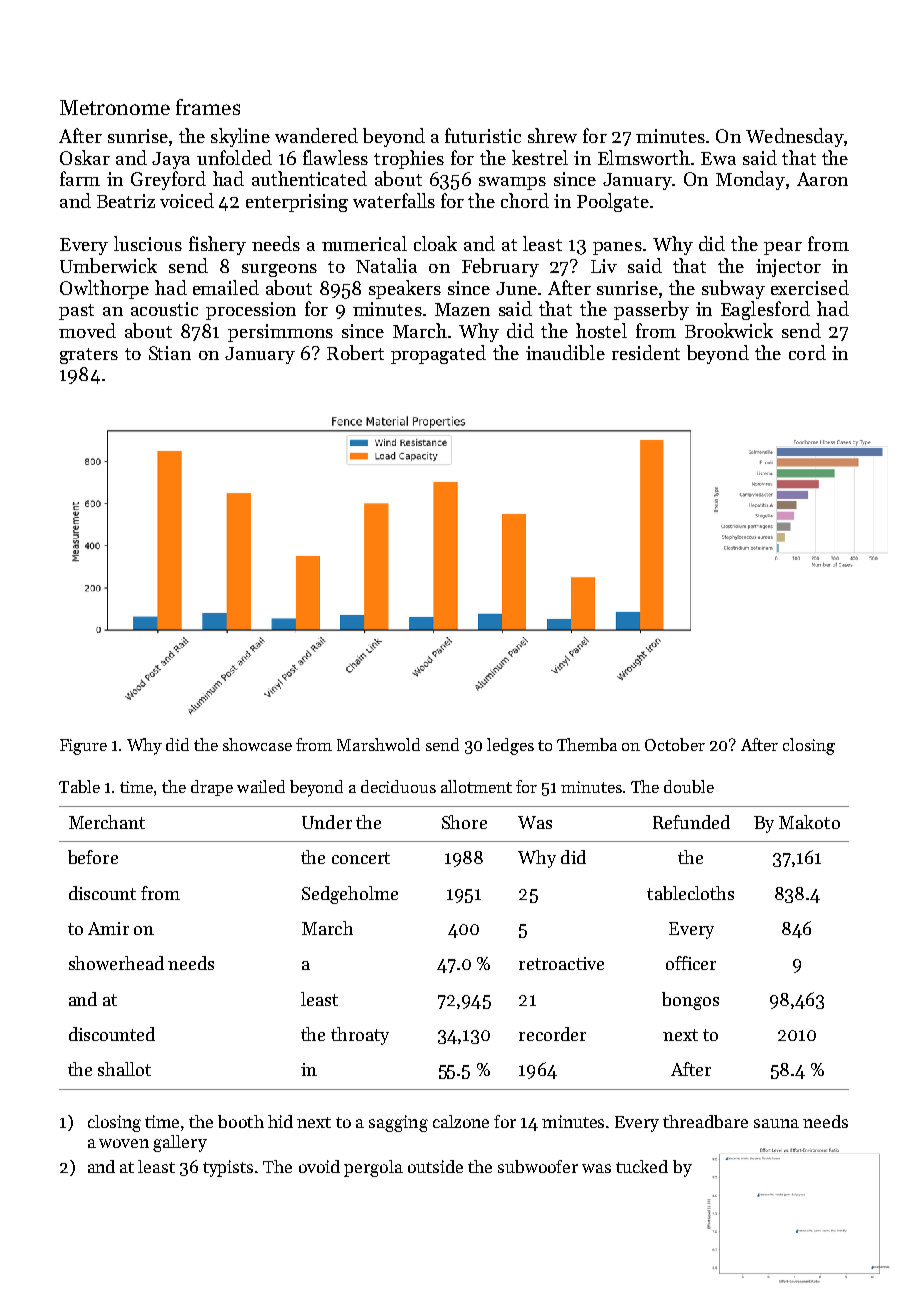 Image resolution: width=908 pixels, height=1316 pixels. Describe the element at coordinates (335, 157) in the screenshot. I see `flawless` at that location.
